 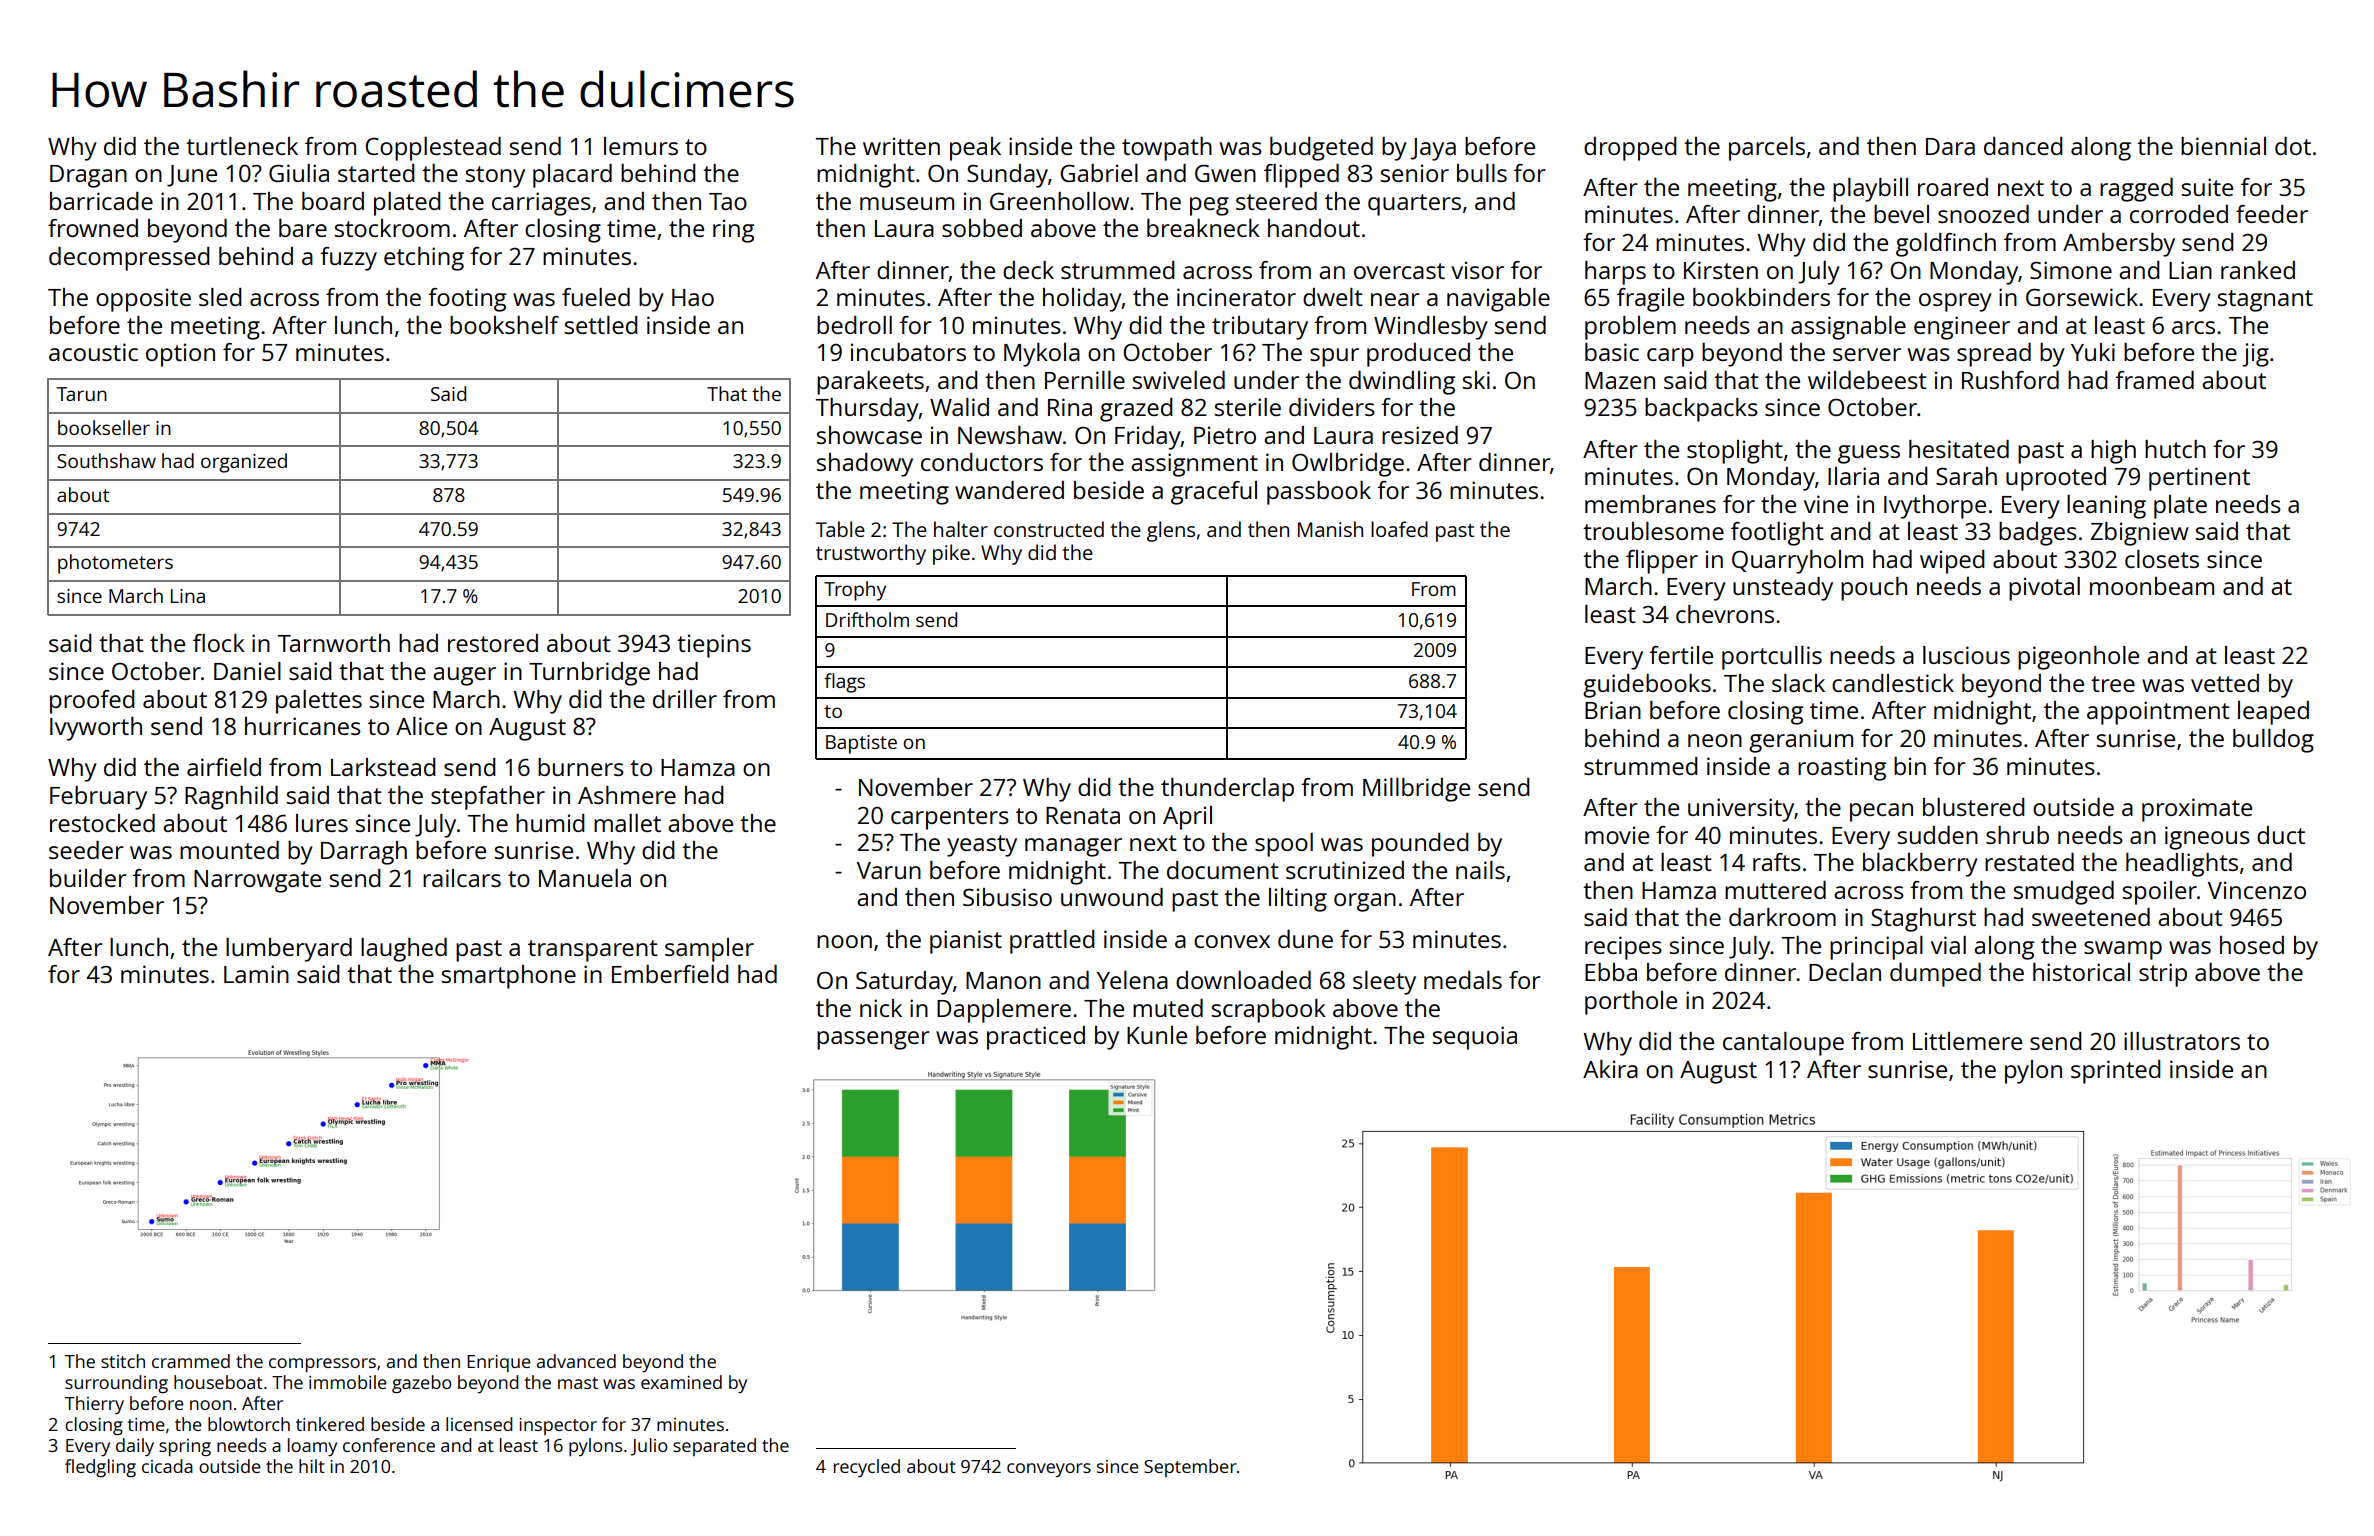 What do you see at coordinates (867, 1468) in the screenshot?
I see `recycled` at bounding box center [867, 1468].
